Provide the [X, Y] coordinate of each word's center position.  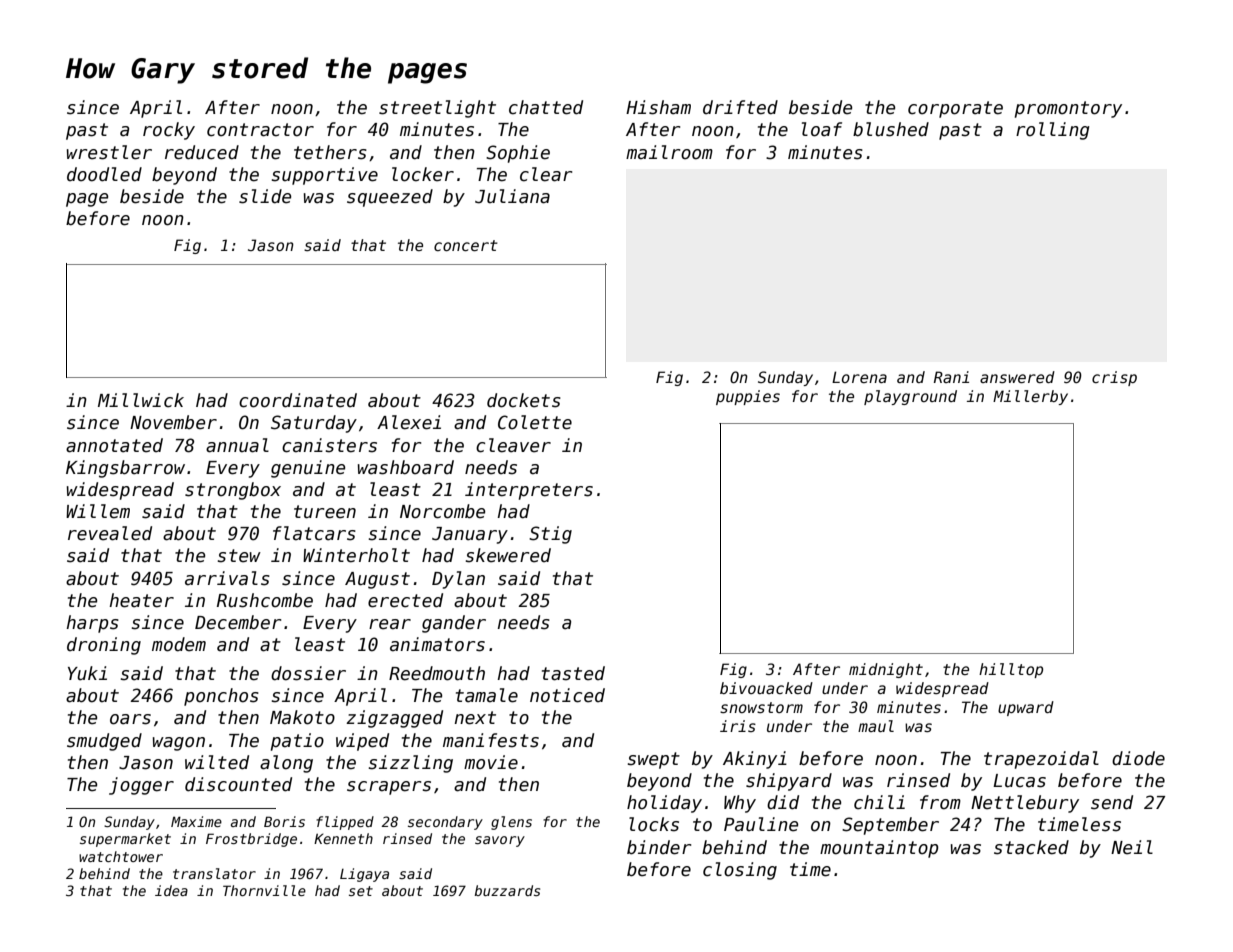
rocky [169, 131]
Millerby [1030, 397]
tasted [573, 673]
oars [130, 719]
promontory [1068, 109]
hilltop [1011, 670]
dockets [524, 400]
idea [171, 890]
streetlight [437, 109]
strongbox [233, 491]
